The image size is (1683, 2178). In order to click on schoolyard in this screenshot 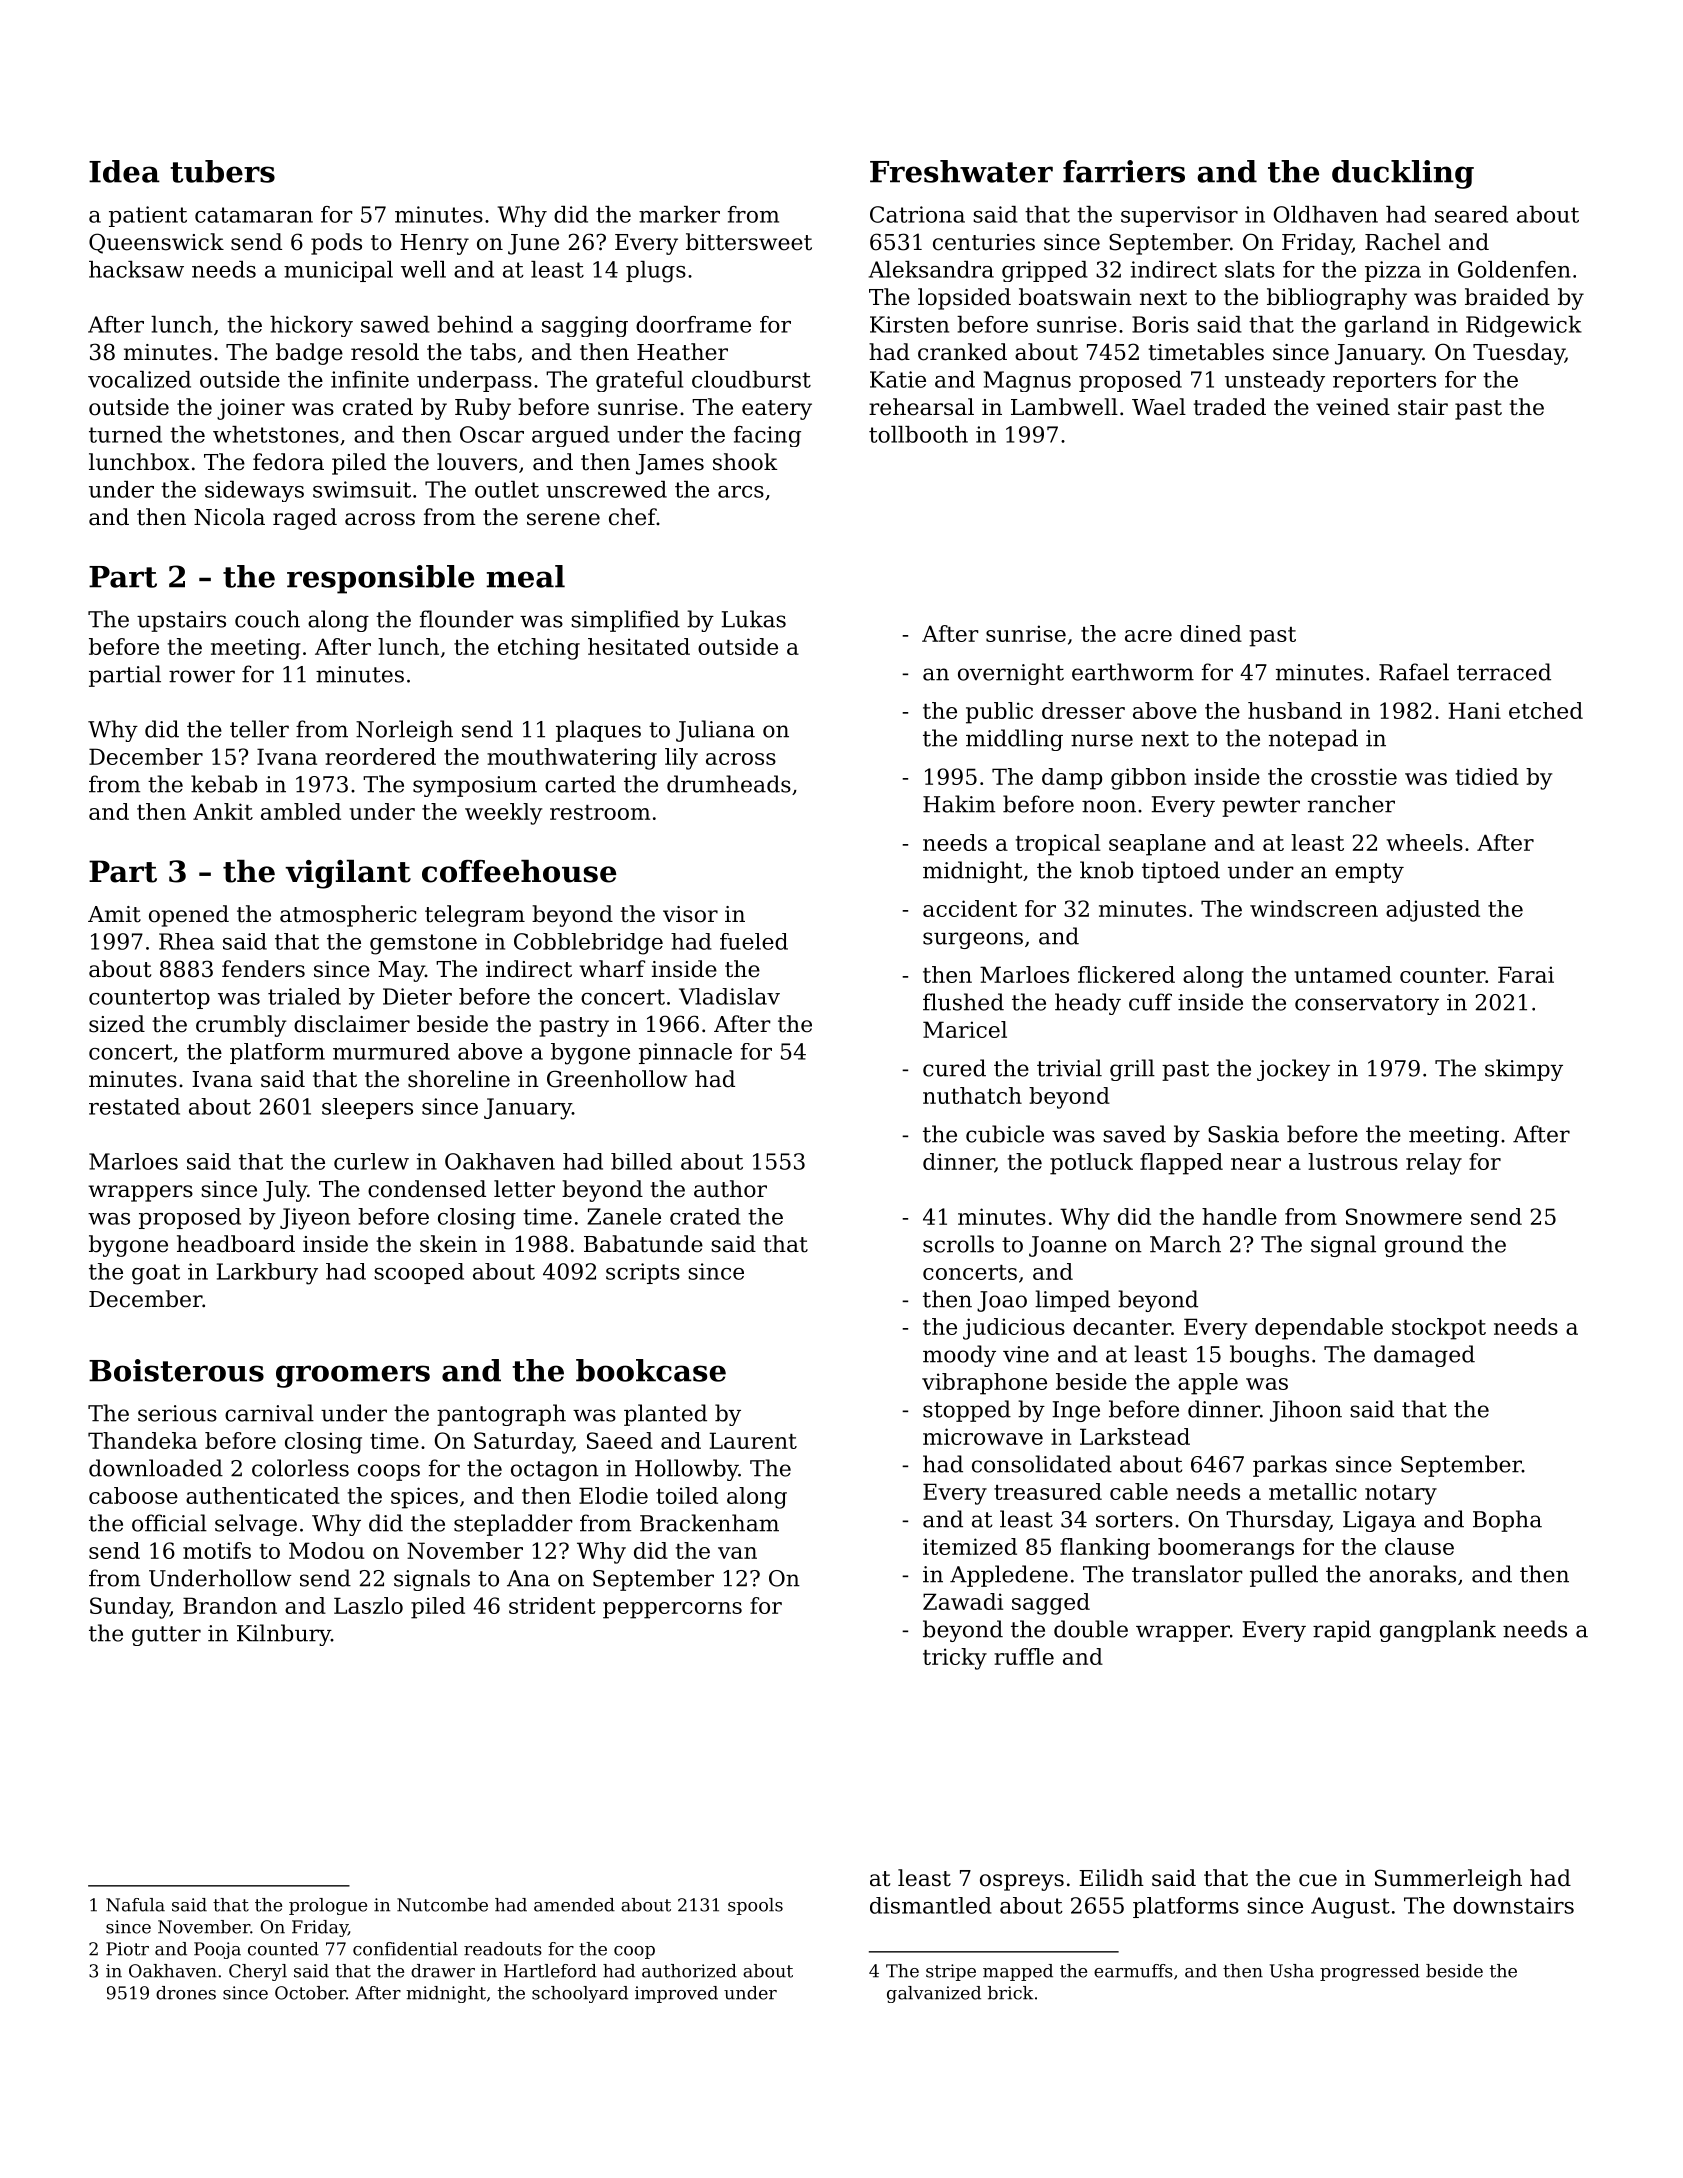, I will do `click(580, 1994)`.
